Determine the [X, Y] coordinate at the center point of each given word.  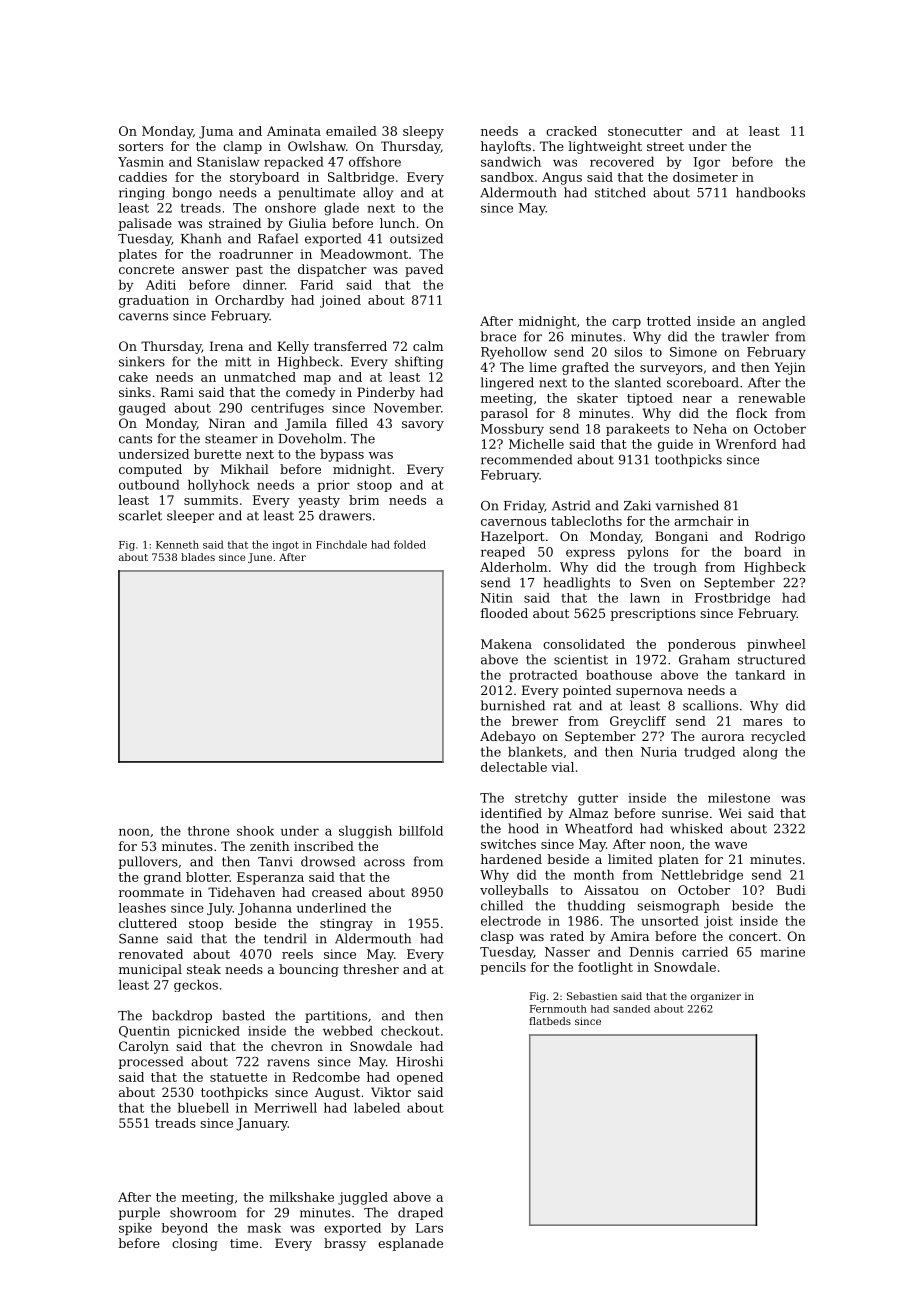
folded [410, 544]
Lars [429, 1228]
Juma [216, 132]
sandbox [507, 177]
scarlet [140, 515]
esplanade [410, 1244]
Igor [707, 163]
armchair [703, 521]
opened [420, 1078]
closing [195, 1244]
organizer [716, 997]
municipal [150, 970]
